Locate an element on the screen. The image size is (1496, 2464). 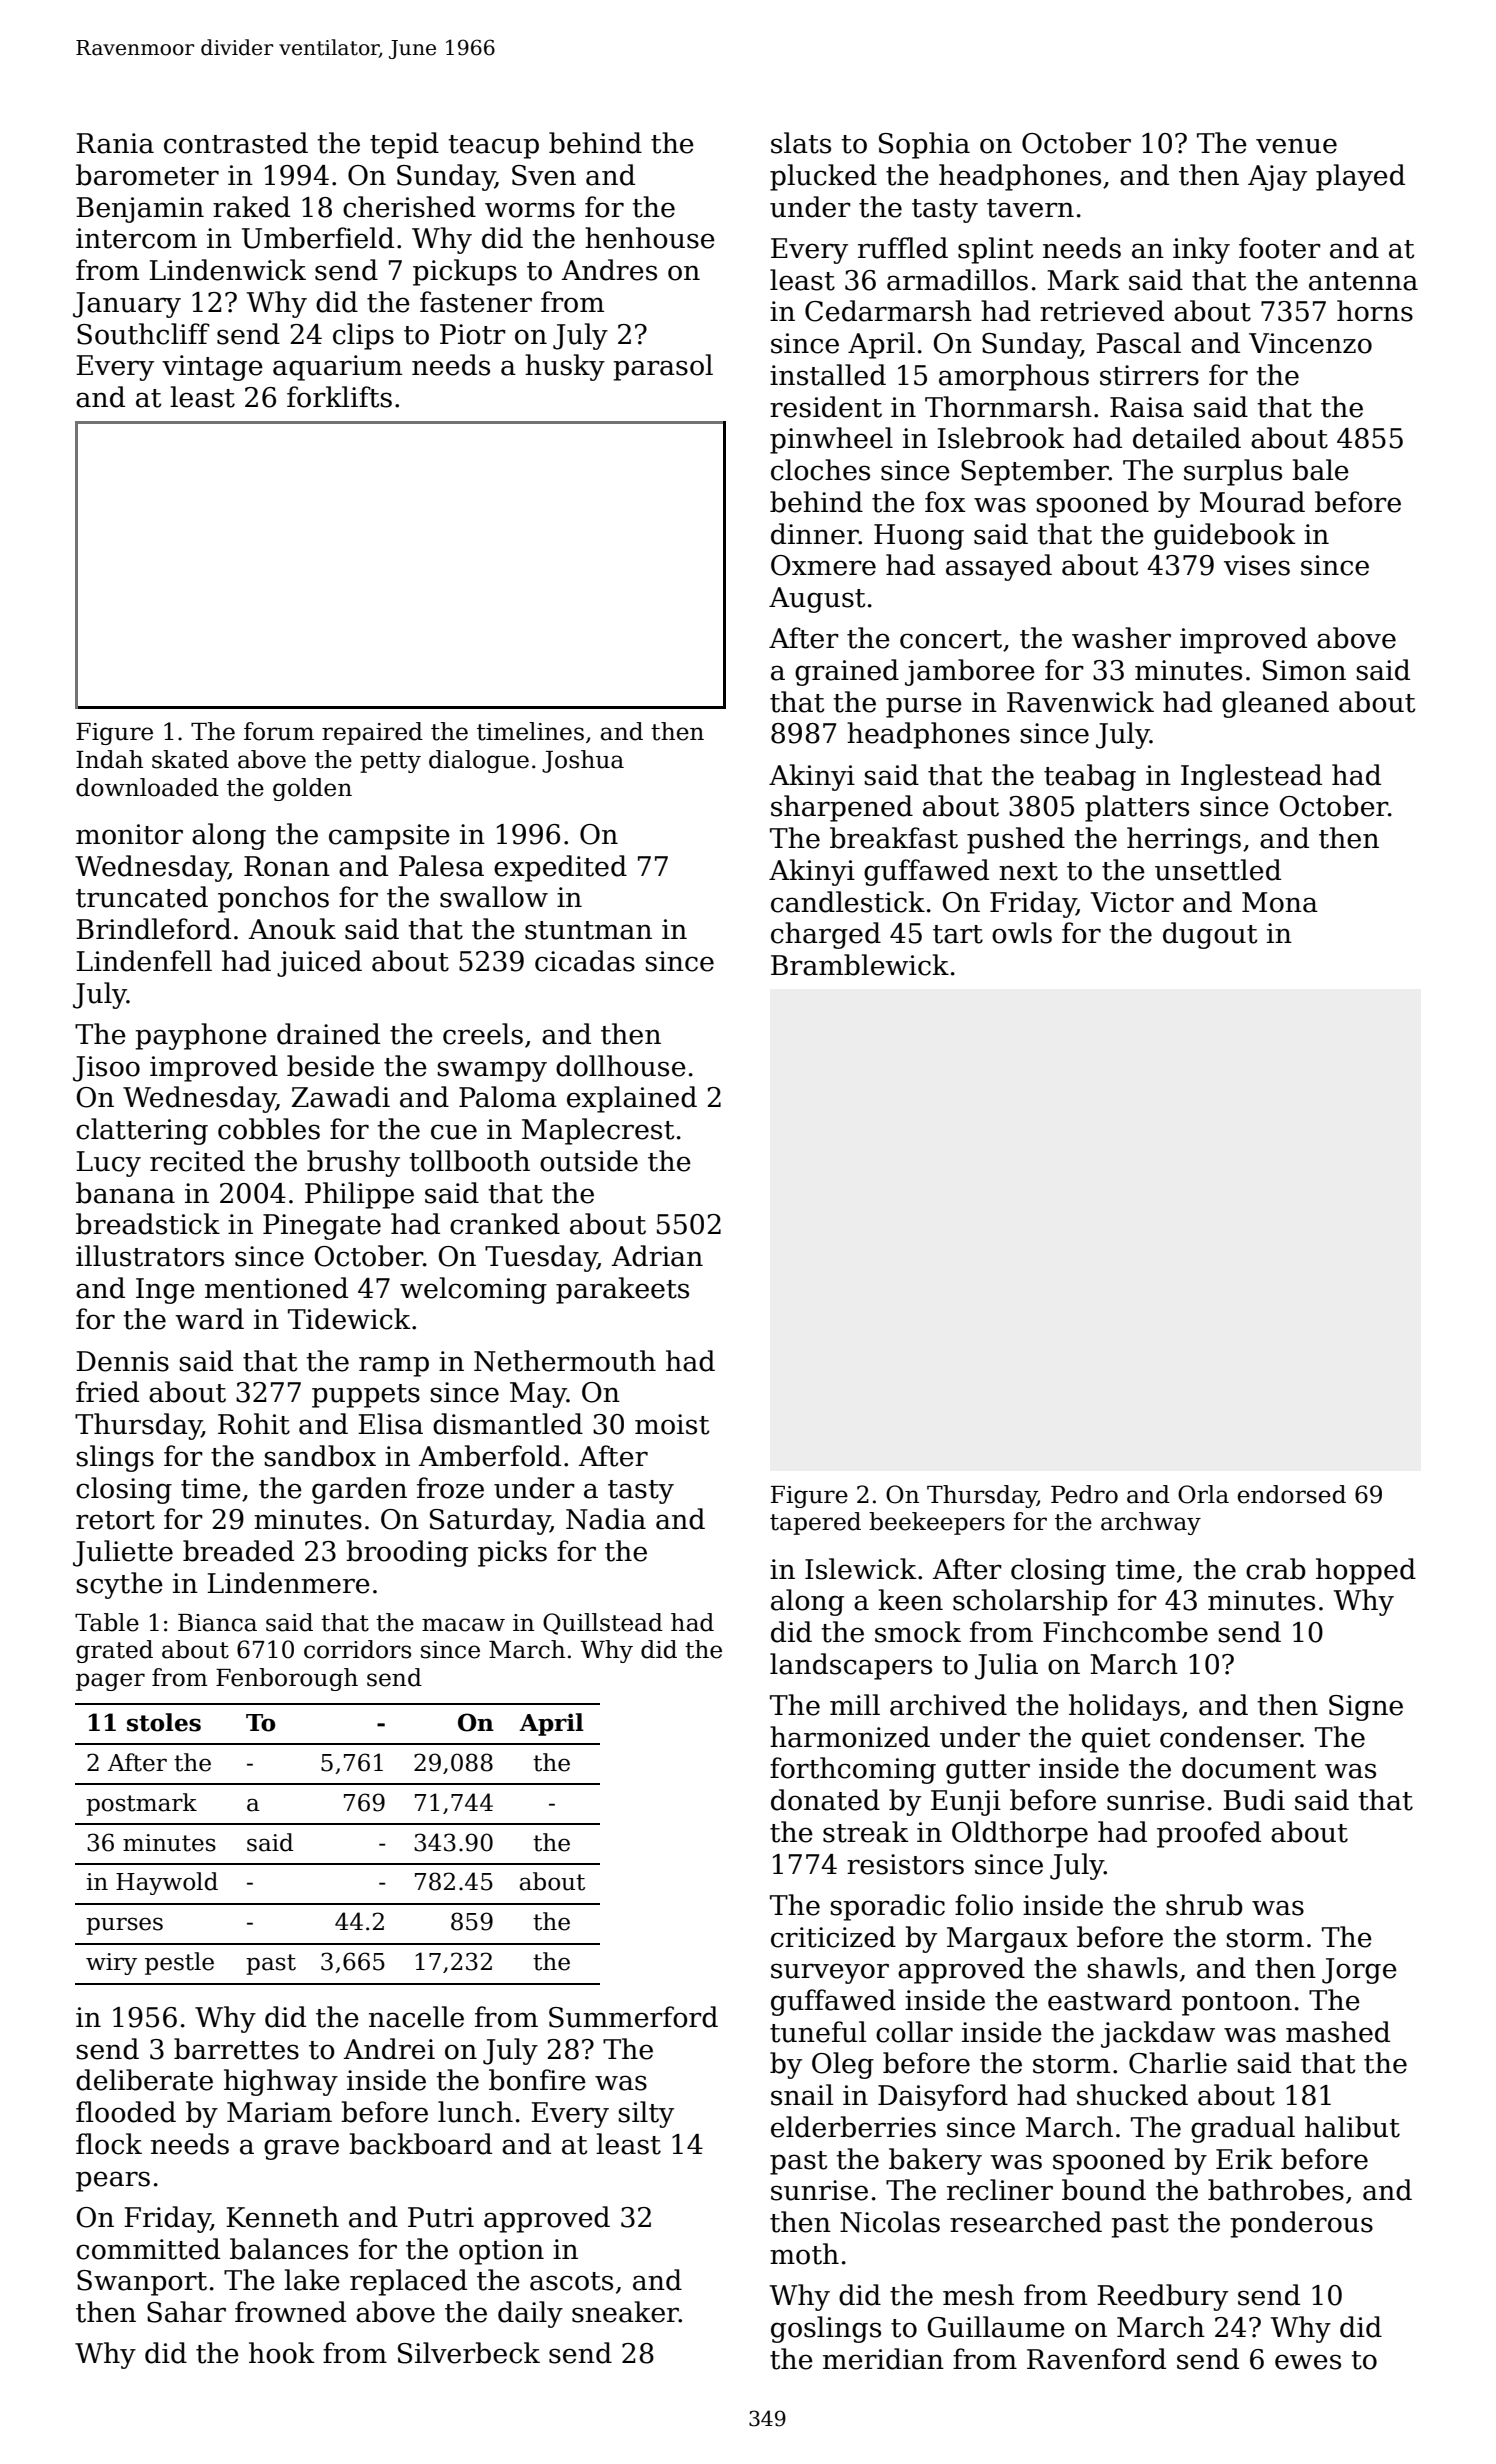
Ajay is located at coordinates (1277, 178).
